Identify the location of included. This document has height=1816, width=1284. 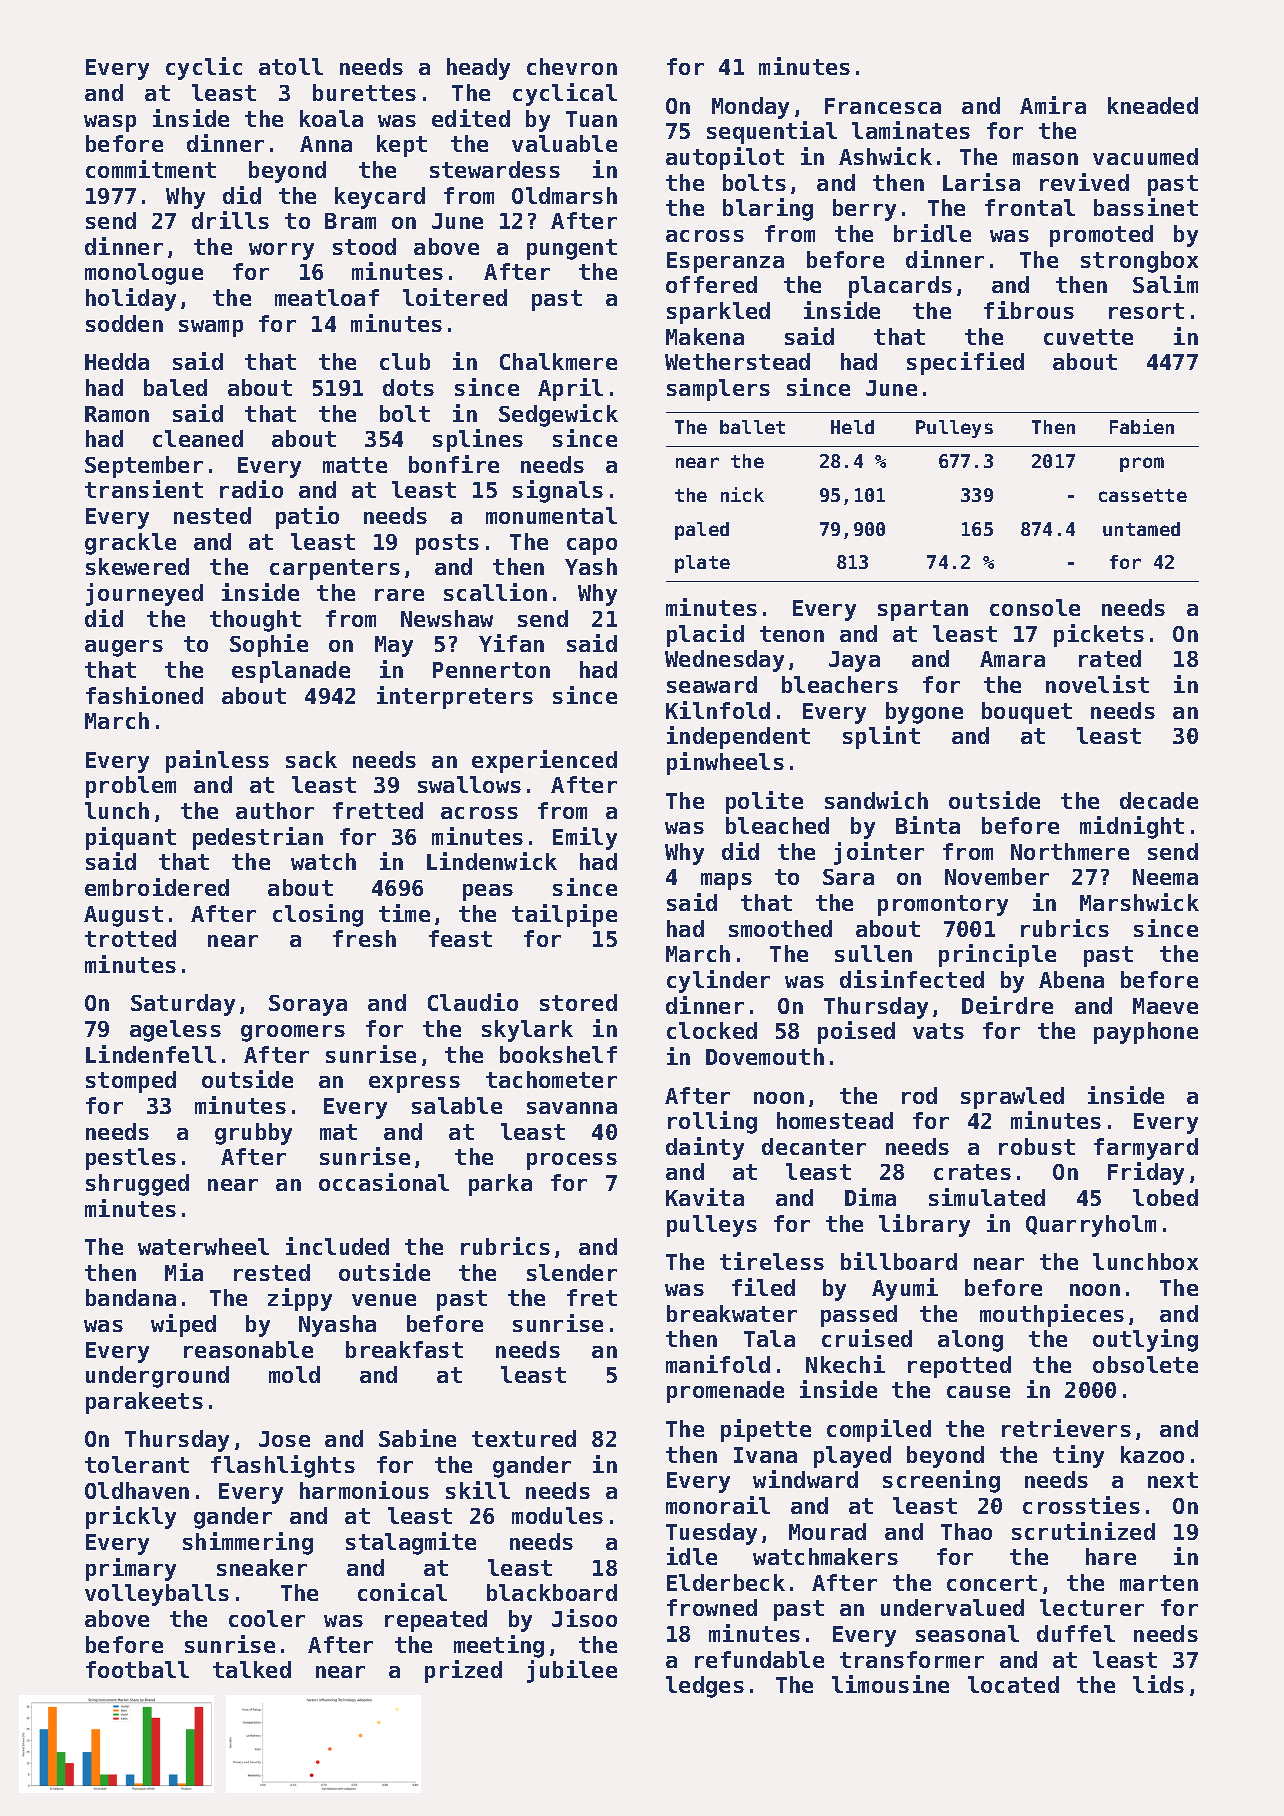
(337, 1246).
